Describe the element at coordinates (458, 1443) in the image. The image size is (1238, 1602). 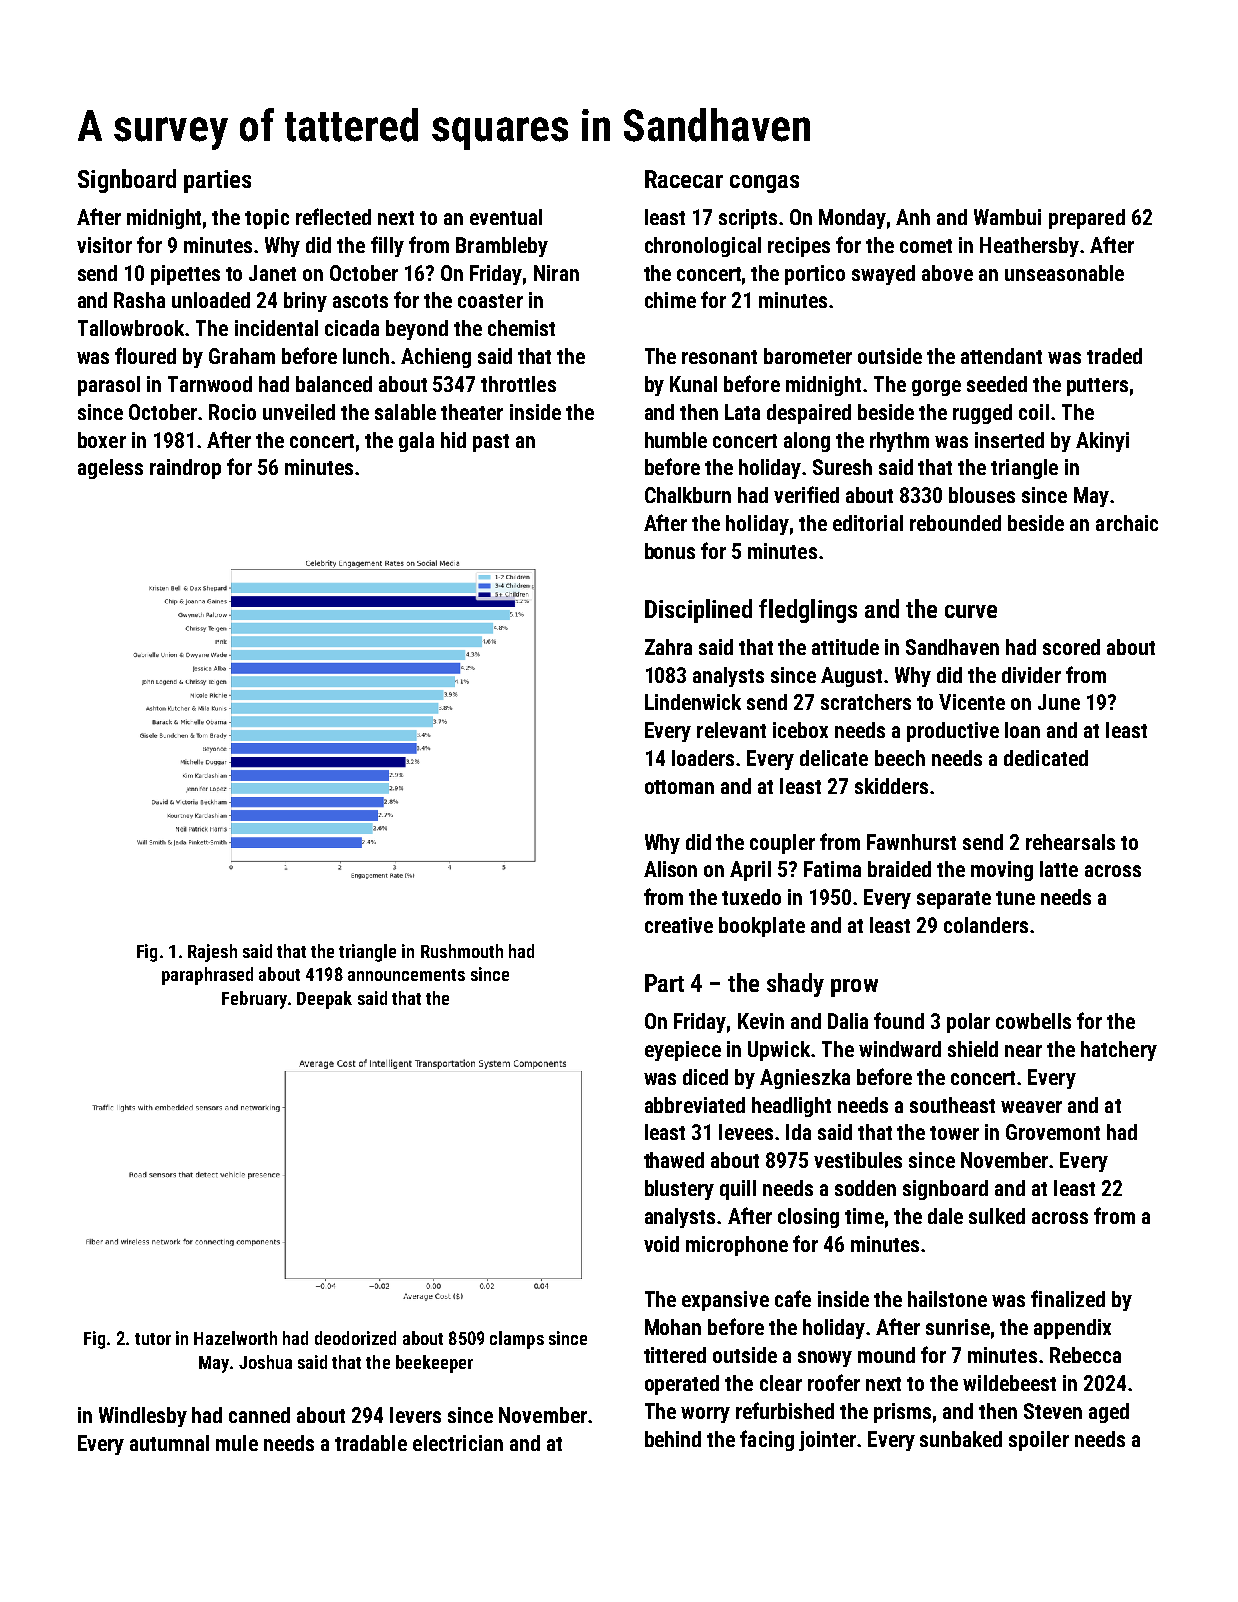
I see `electrician` at that location.
